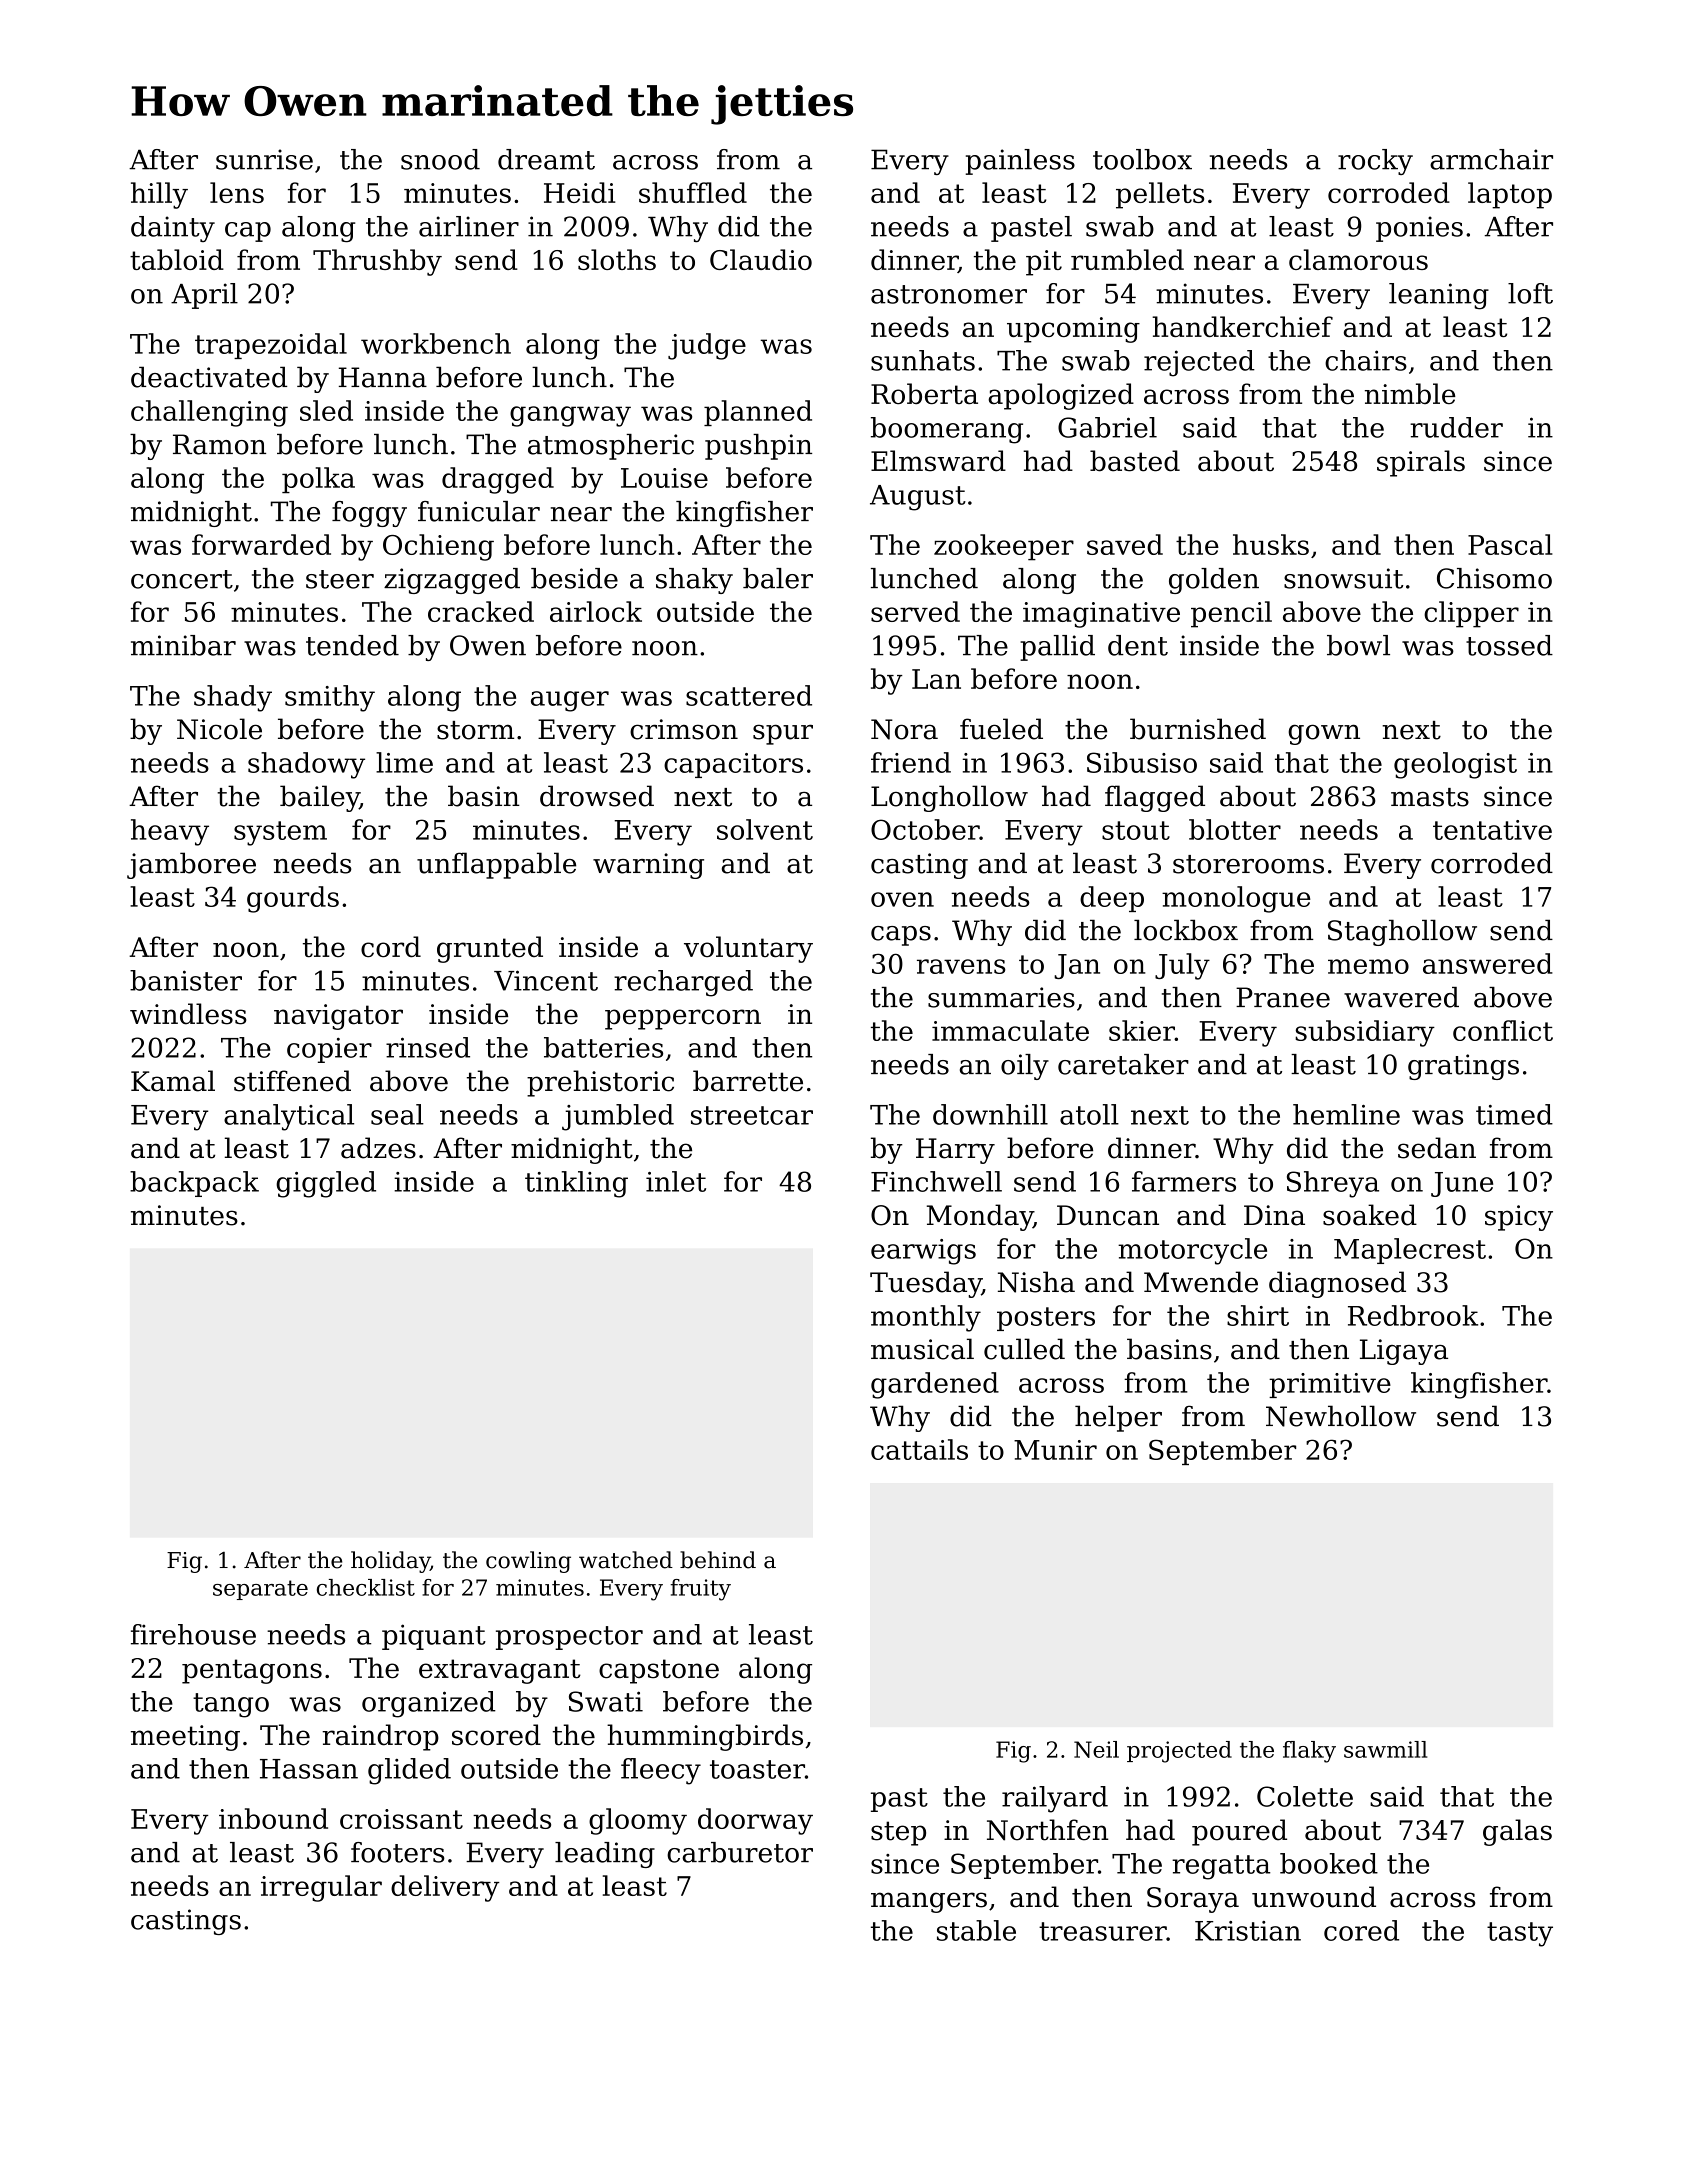 This screenshot has height=2178, width=1683. What do you see at coordinates (929, 1902) in the screenshot?
I see `mangers` at bounding box center [929, 1902].
